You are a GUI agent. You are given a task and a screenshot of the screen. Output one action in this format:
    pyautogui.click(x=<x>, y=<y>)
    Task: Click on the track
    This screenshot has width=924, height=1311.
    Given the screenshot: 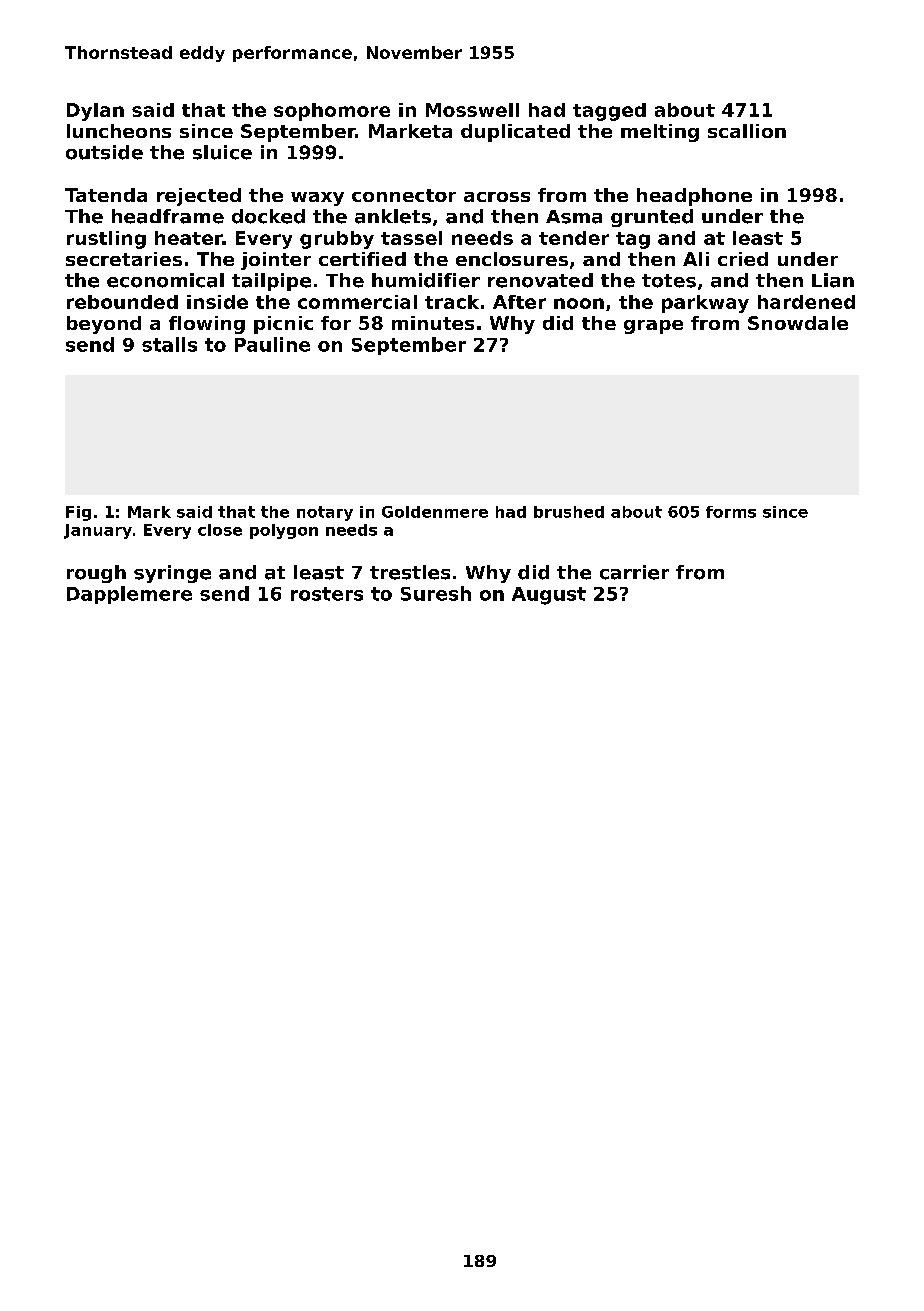 What is the action you would take?
    pyautogui.click(x=452, y=302)
